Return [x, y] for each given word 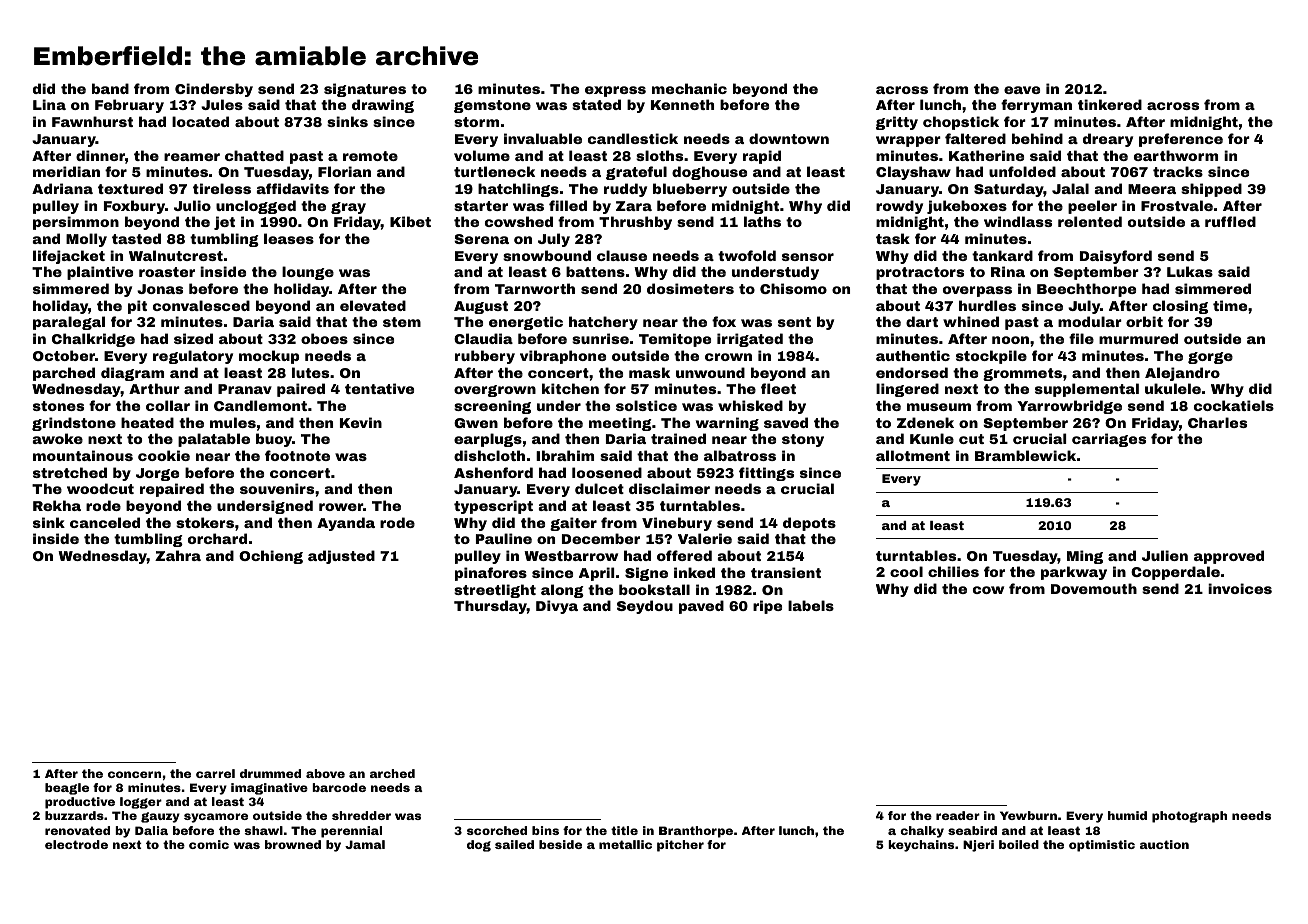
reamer [192, 157]
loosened [607, 472]
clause [622, 255]
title [624, 830]
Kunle [932, 438]
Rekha [57, 505]
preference [1181, 140]
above [325, 773]
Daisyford [1116, 257]
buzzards [74, 815]
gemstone [492, 106]
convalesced [201, 305]
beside [560, 844]
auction [1164, 844]
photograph [1189, 817]
